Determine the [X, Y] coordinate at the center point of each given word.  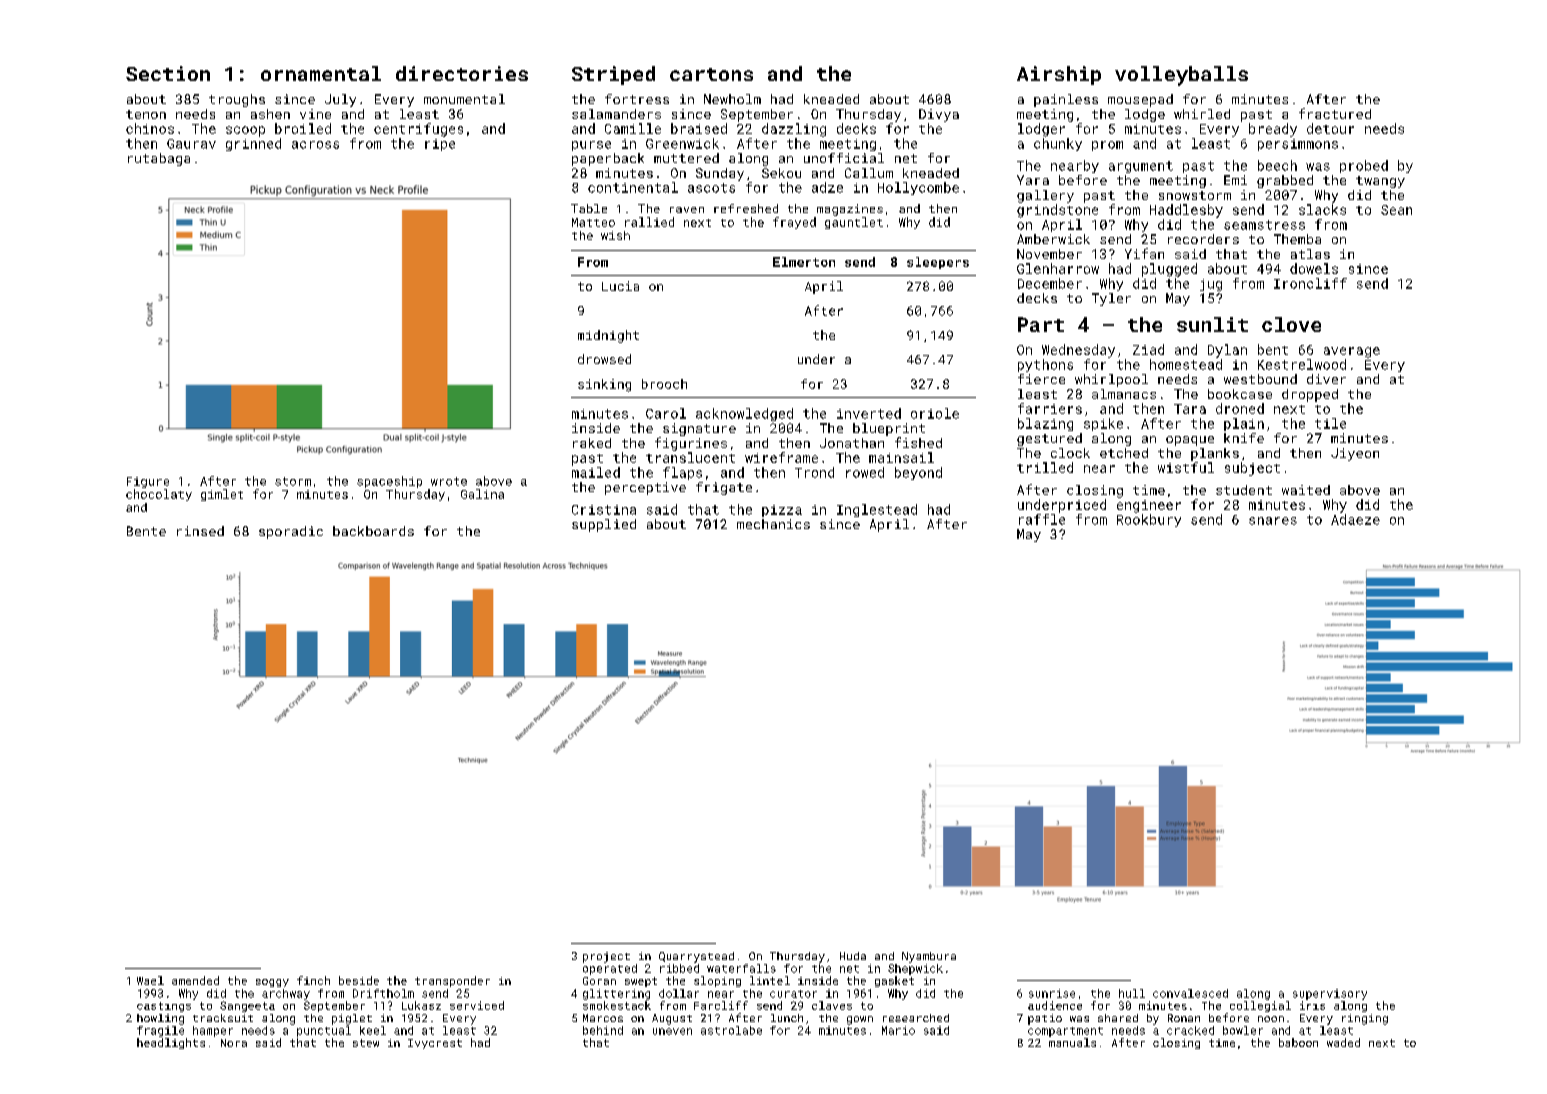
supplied [604, 525]
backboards [373, 531]
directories [462, 73]
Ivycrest [435, 1044]
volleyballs [1181, 76]
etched [1124, 453]
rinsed [200, 531]
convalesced [1190, 993]
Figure [148, 482]
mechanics [773, 524]
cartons [711, 74]
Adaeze [1355, 519]
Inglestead [877, 510]
